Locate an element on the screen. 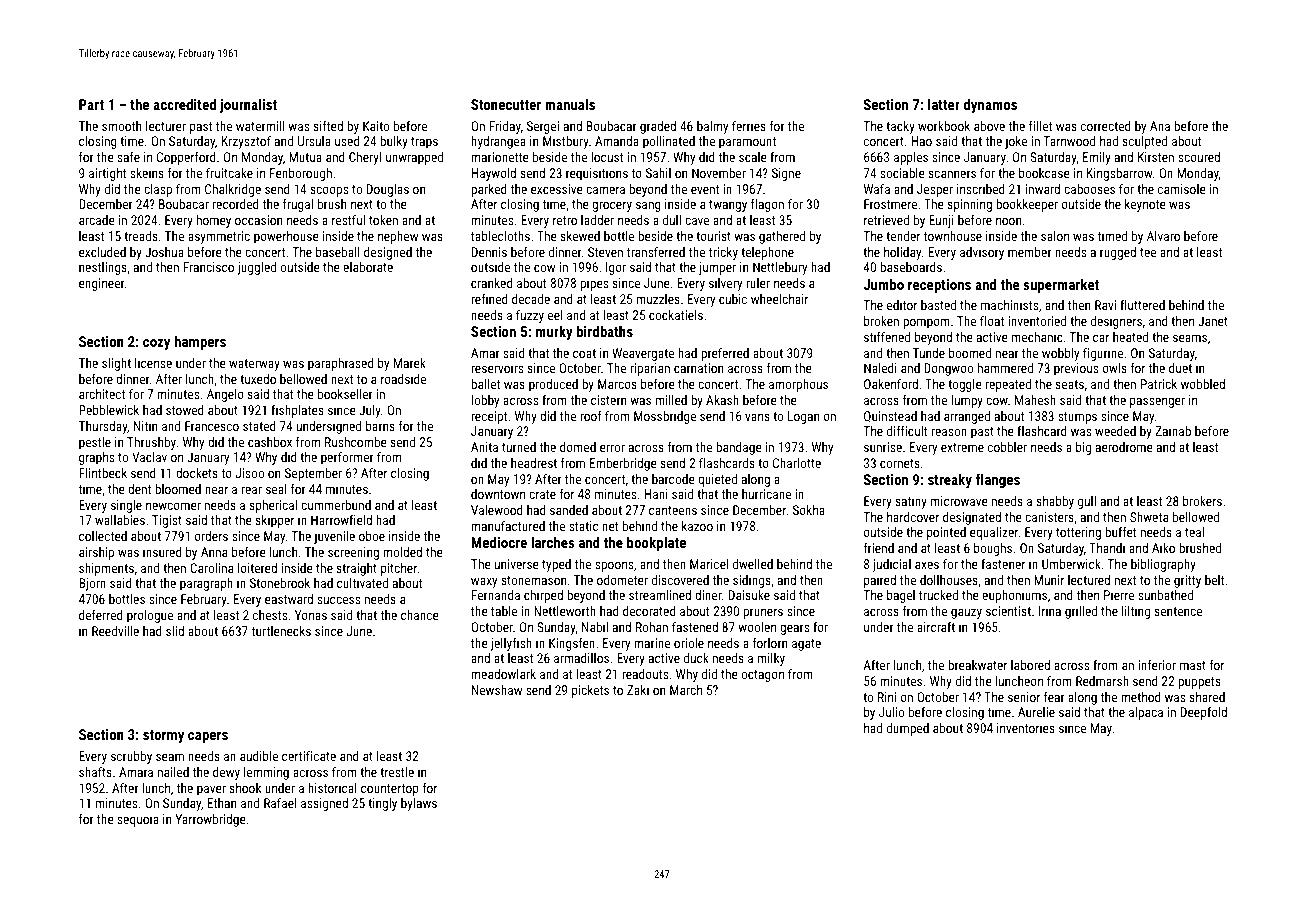 The width and height of the screenshot is (1308, 924). dockets is located at coordinates (197, 473).
